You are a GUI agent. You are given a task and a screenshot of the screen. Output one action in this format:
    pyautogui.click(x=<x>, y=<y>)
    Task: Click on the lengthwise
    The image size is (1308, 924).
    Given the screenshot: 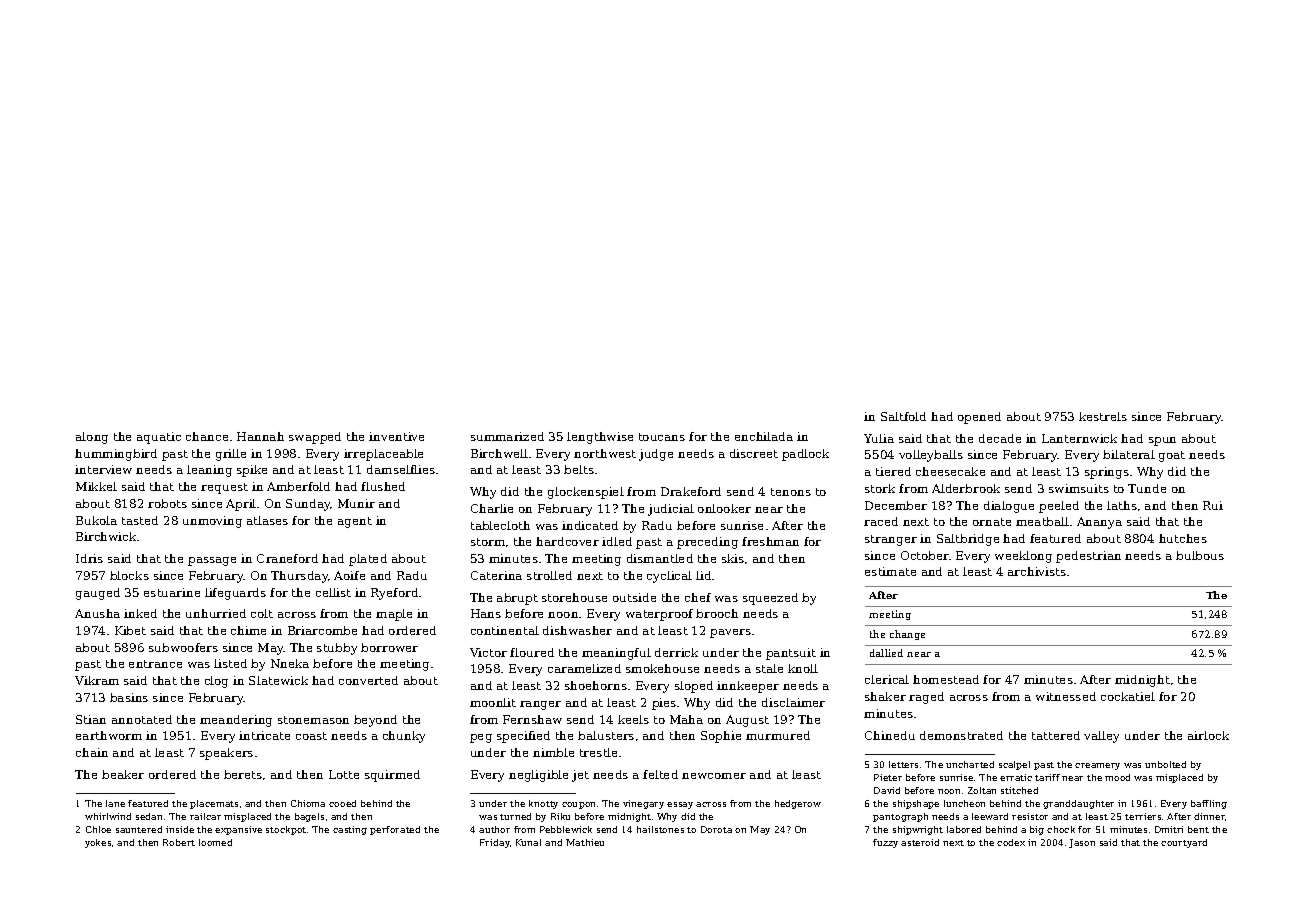 What is the action you would take?
    pyautogui.click(x=600, y=438)
